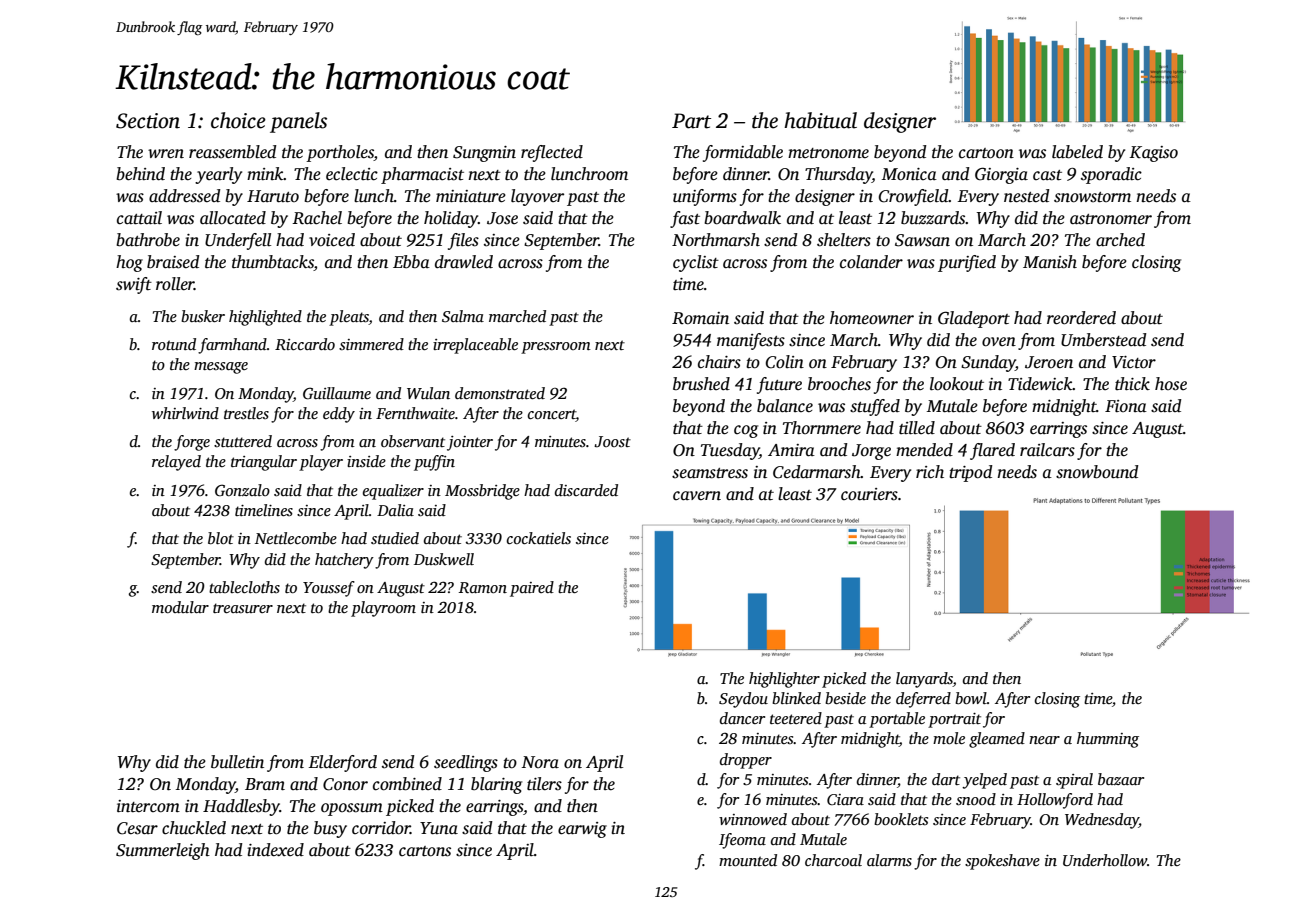 The image size is (1308, 924). What do you see at coordinates (999, 342) in the screenshot?
I see `oven` at bounding box center [999, 342].
